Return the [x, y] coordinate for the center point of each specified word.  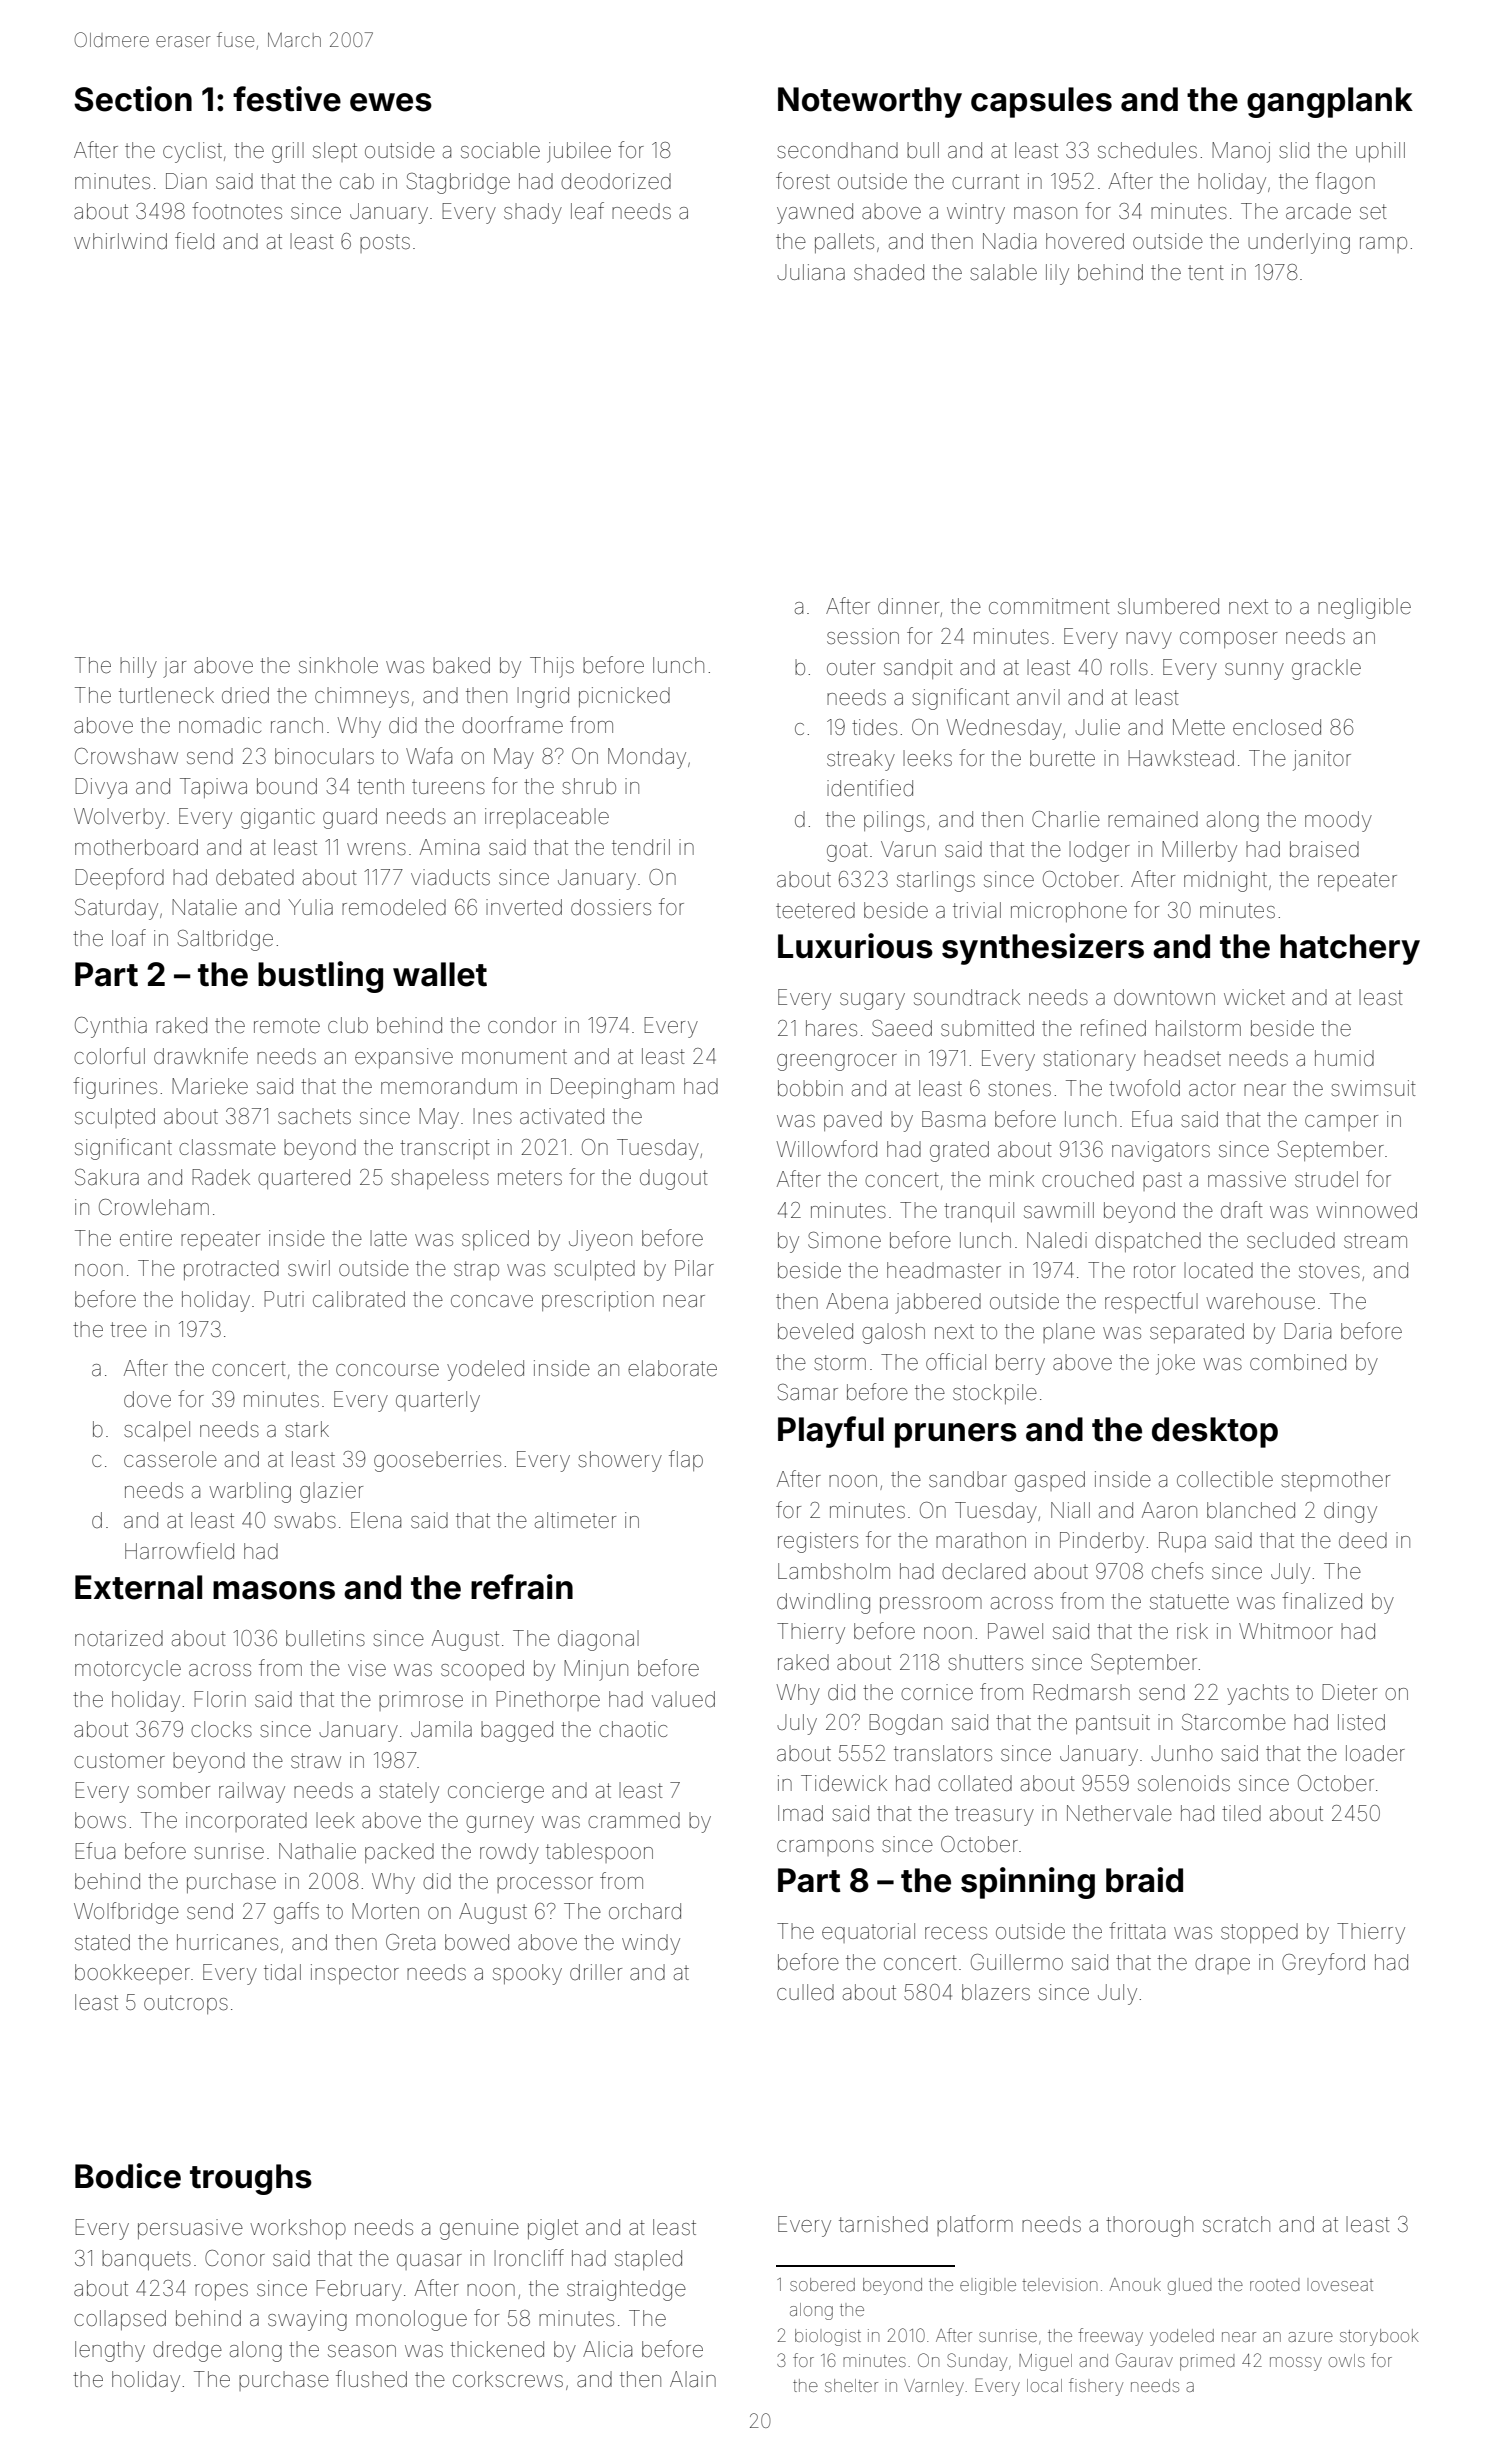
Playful [831, 1432]
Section [133, 99]
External [138, 1587]
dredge [187, 2351]
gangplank [1330, 102]
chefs [1177, 1571]
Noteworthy [870, 102]
